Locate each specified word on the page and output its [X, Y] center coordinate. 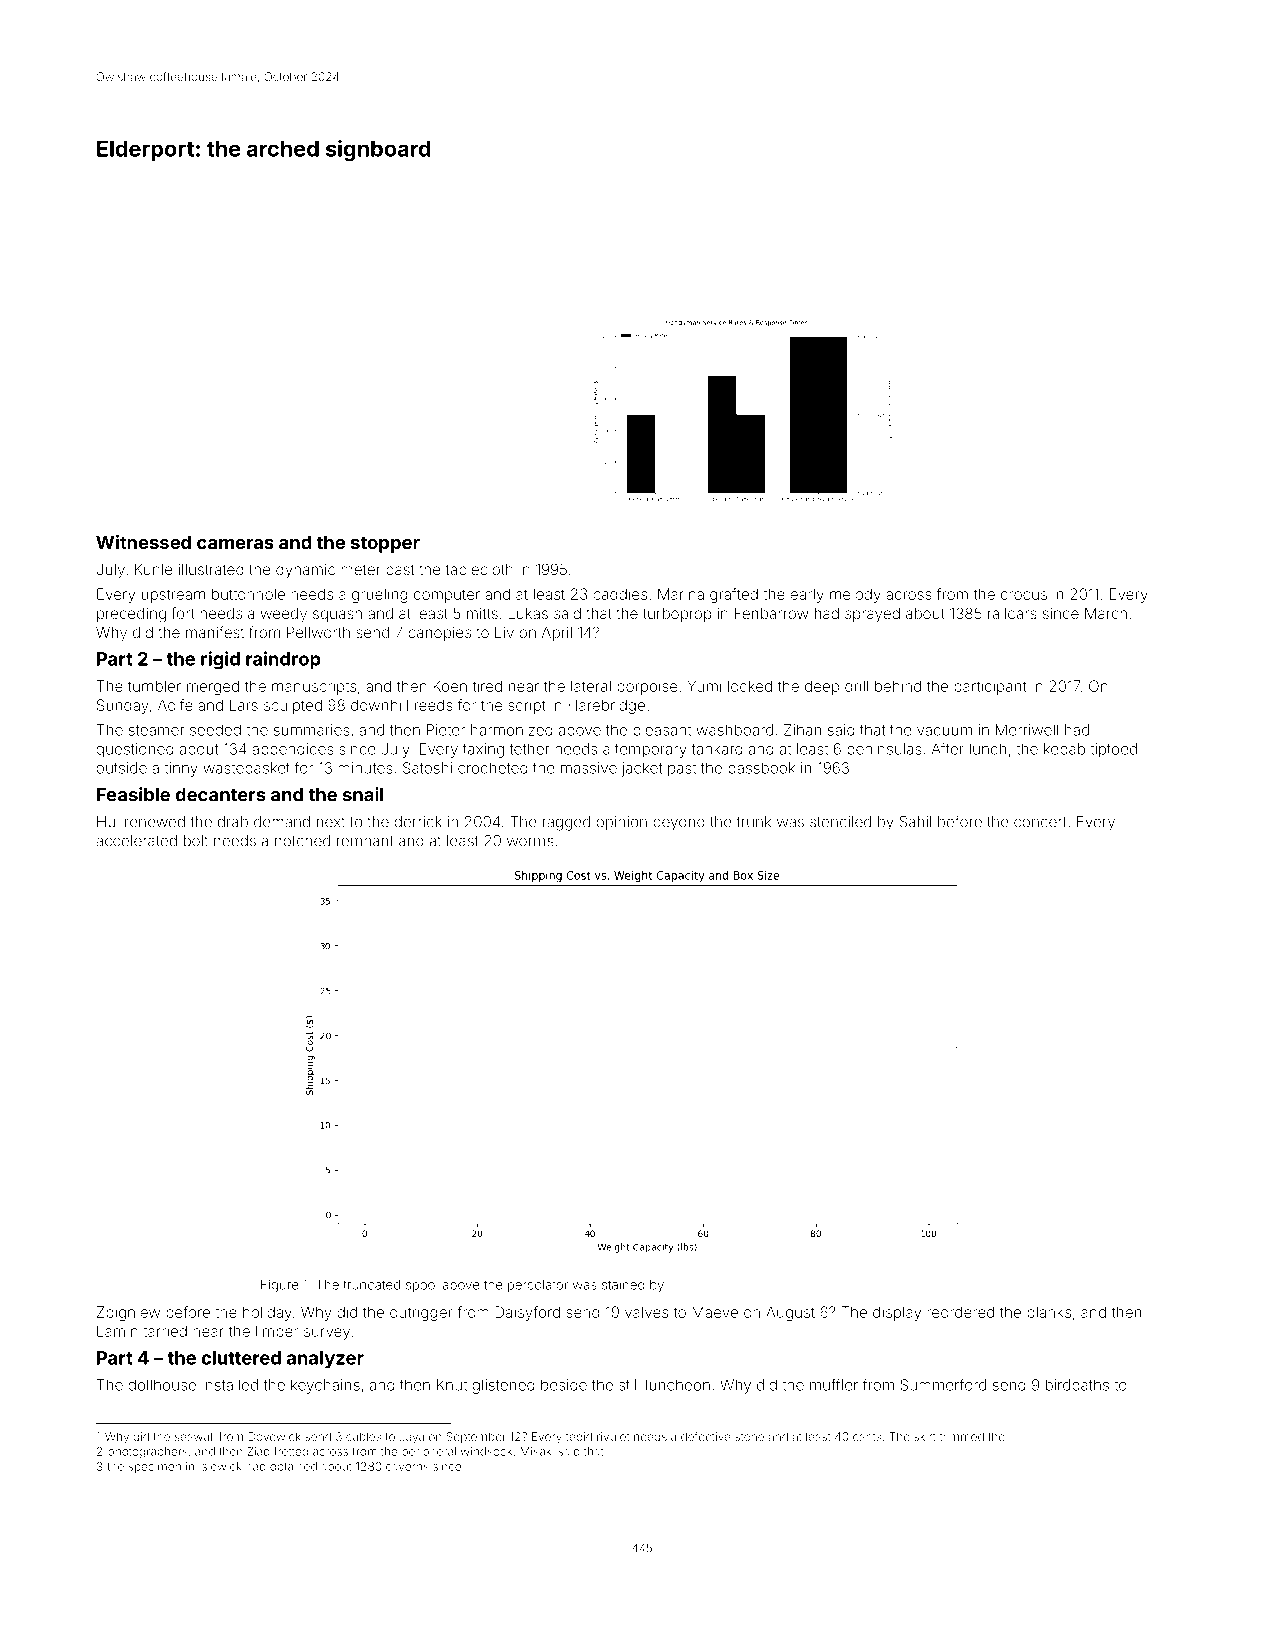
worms [530, 842]
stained [623, 1285]
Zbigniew [128, 1313]
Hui [108, 822]
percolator [538, 1286]
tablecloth [479, 569]
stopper [385, 544]
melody [855, 595]
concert [1040, 822]
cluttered [241, 1358]
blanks [1049, 1312]
